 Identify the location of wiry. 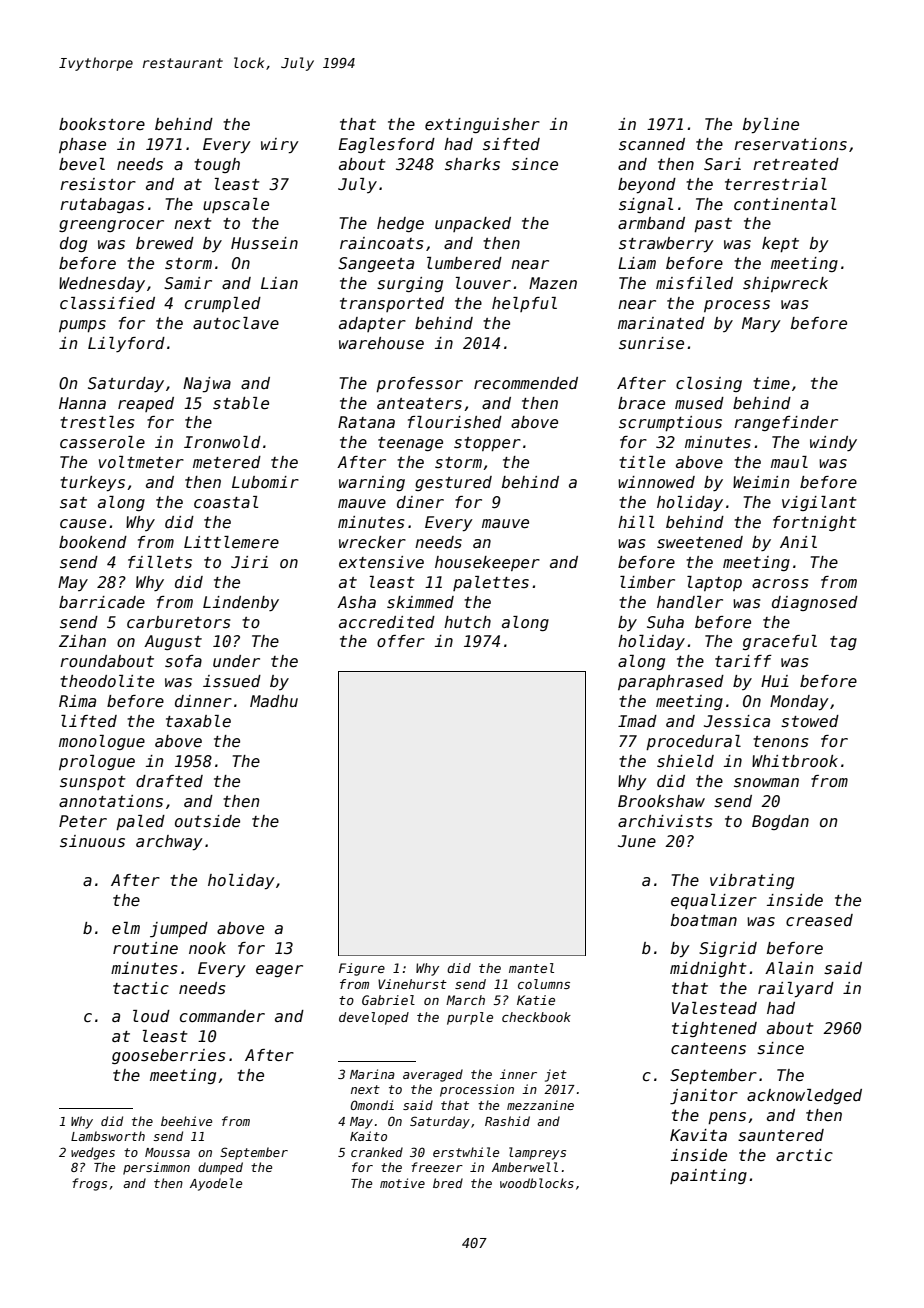
(280, 146).
